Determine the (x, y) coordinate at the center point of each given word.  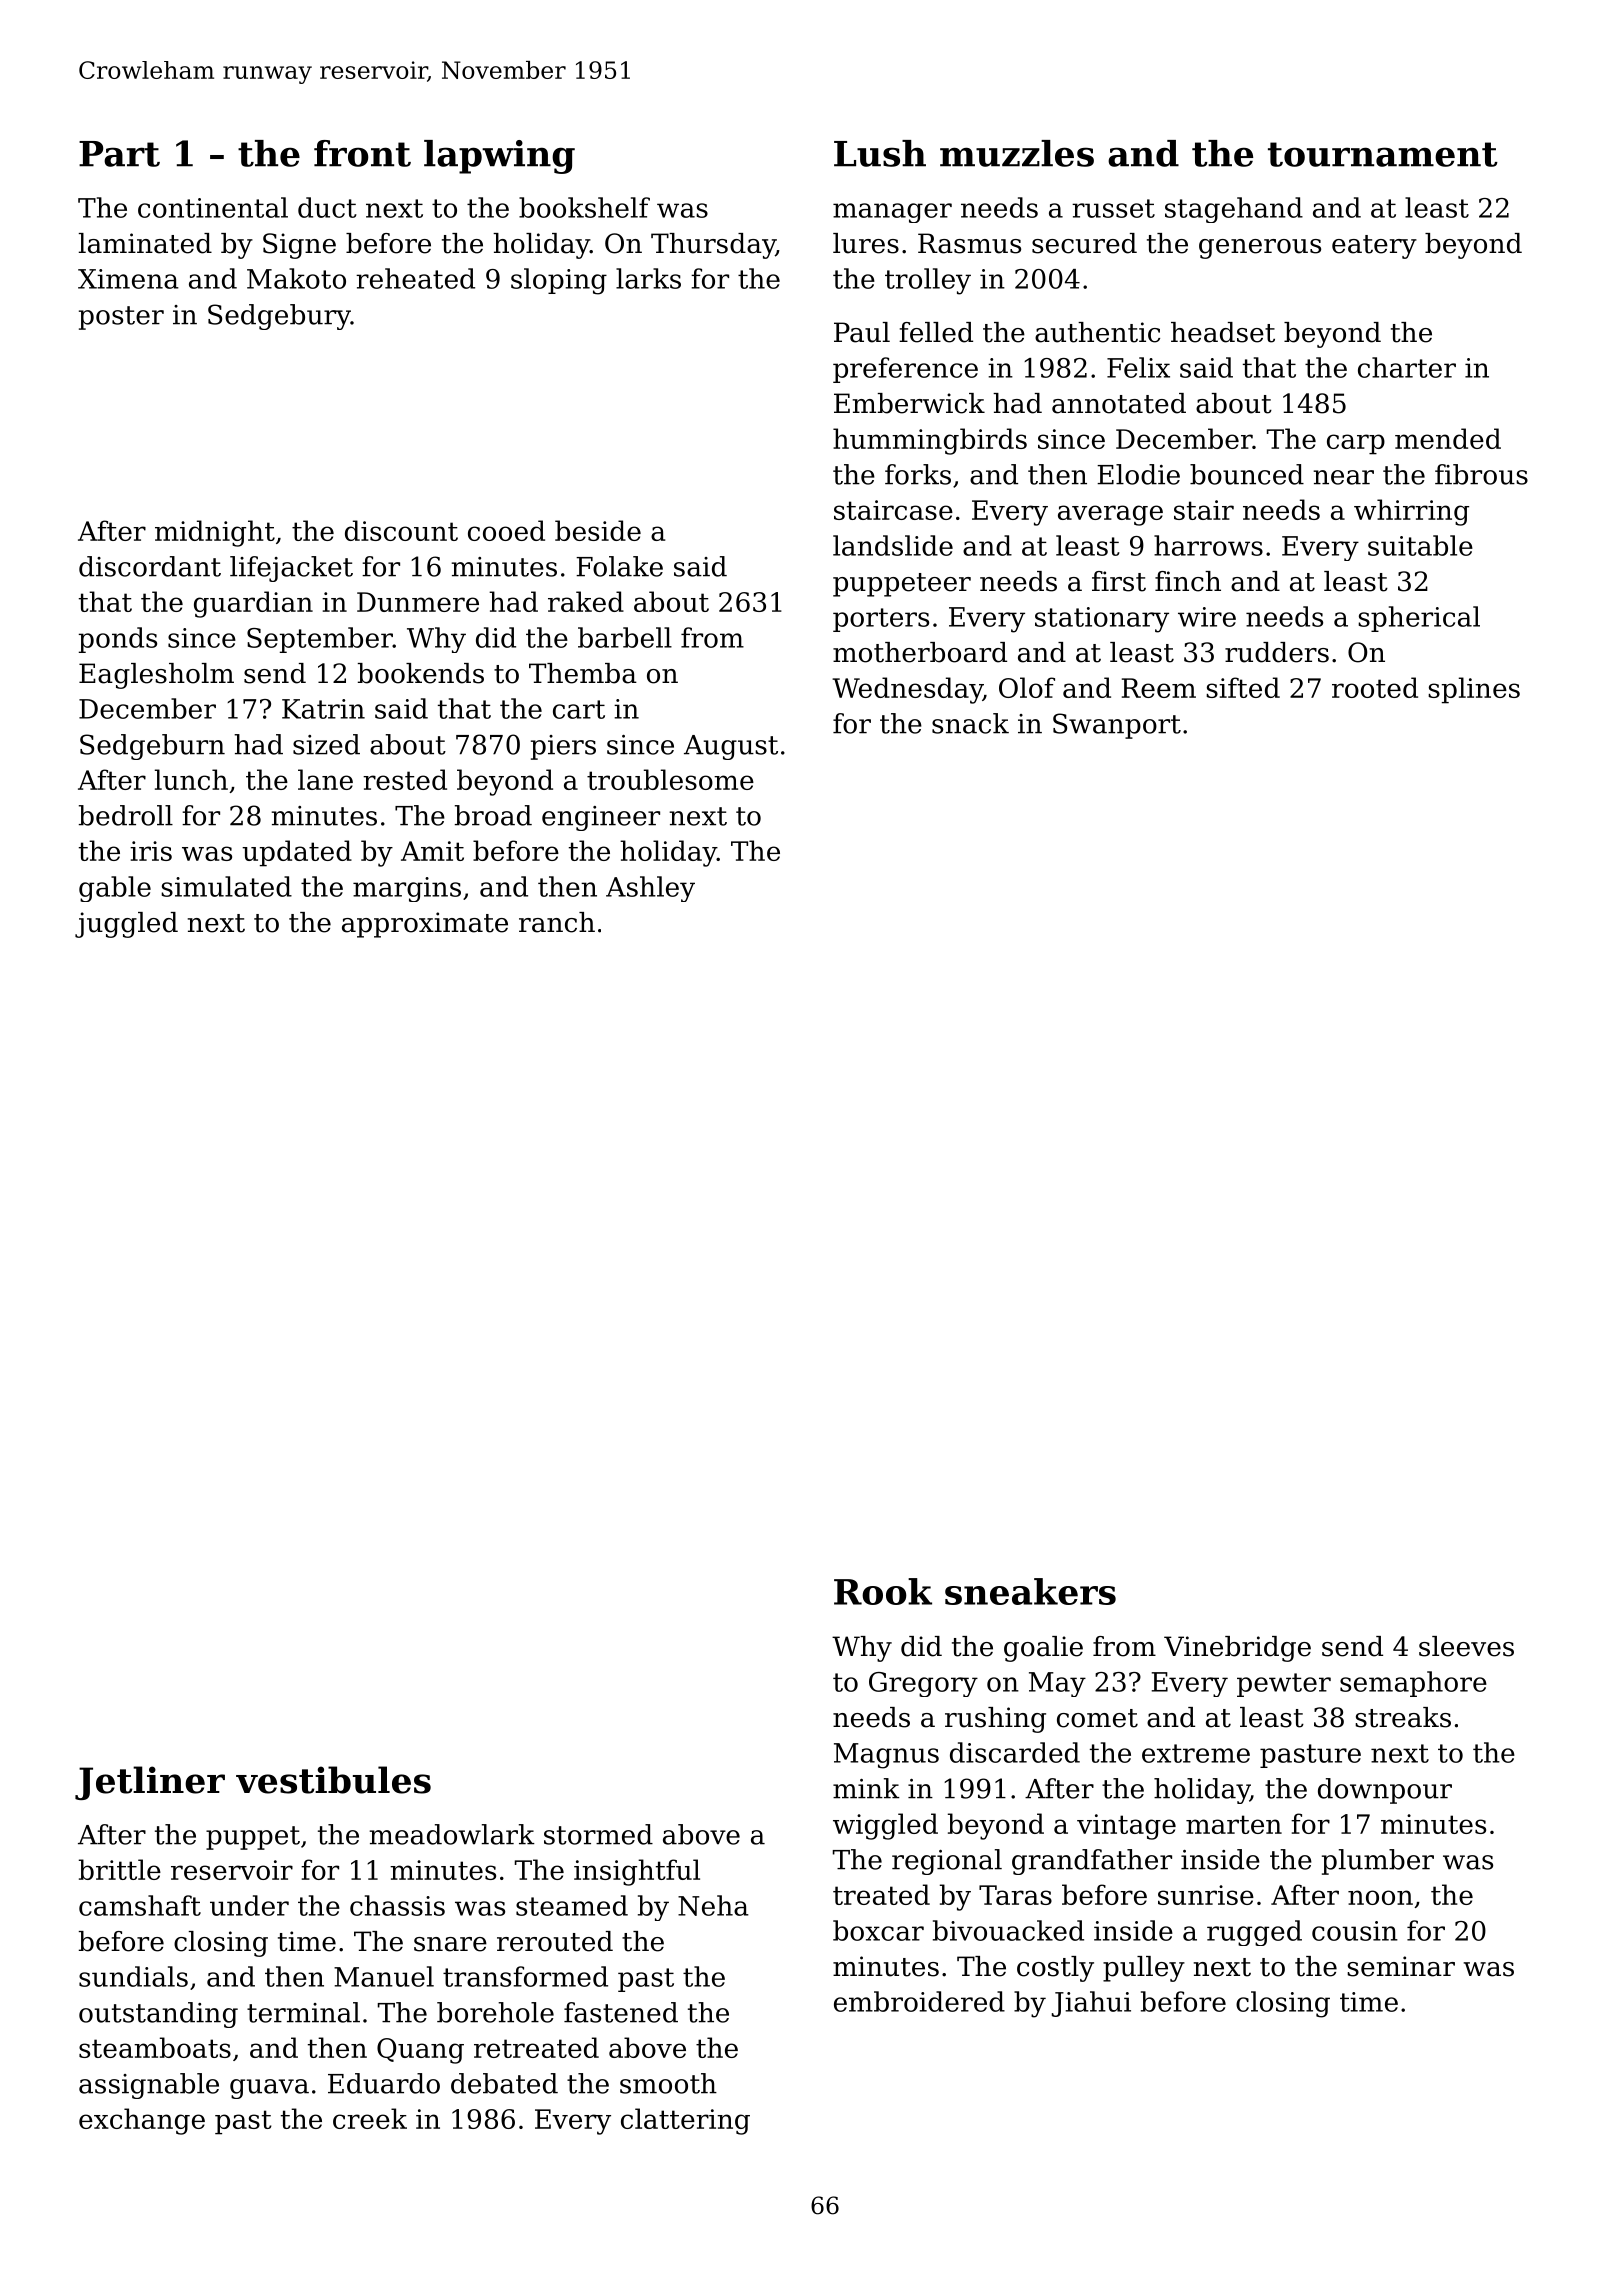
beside (598, 530)
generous (1260, 249)
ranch (557, 922)
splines (1474, 690)
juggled (126, 925)
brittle (120, 1869)
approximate (425, 925)
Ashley (650, 889)
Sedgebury (279, 317)
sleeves (1466, 1646)
